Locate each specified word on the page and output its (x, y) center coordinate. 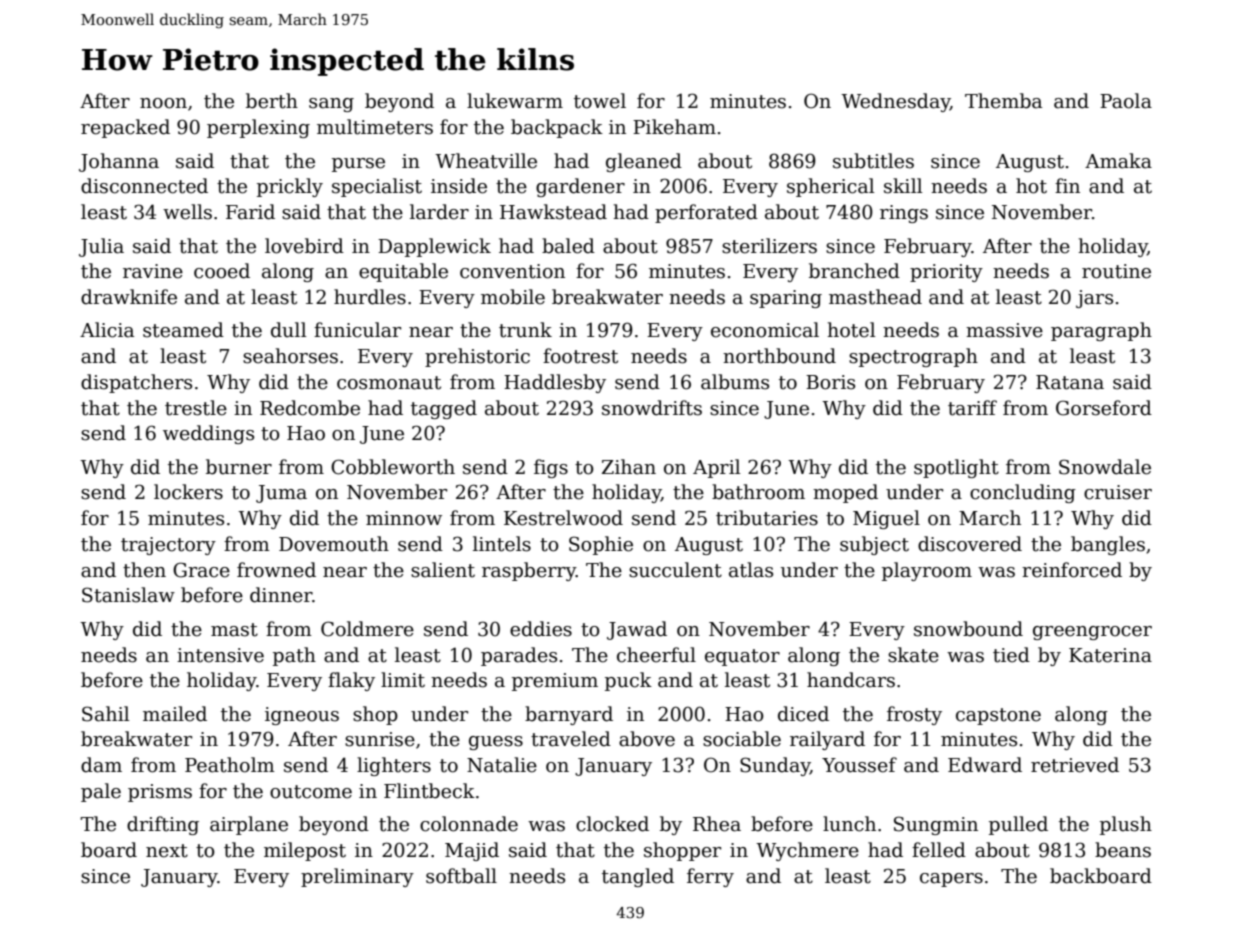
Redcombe (310, 408)
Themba (1003, 101)
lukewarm (515, 101)
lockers (188, 492)
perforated (706, 213)
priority (946, 273)
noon (163, 103)
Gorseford (1104, 408)
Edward (985, 765)
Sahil (106, 714)
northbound (779, 356)
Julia (101, 247)
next (167, 851)
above (647, 739)
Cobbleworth (393, 467)
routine (1116, 271)
